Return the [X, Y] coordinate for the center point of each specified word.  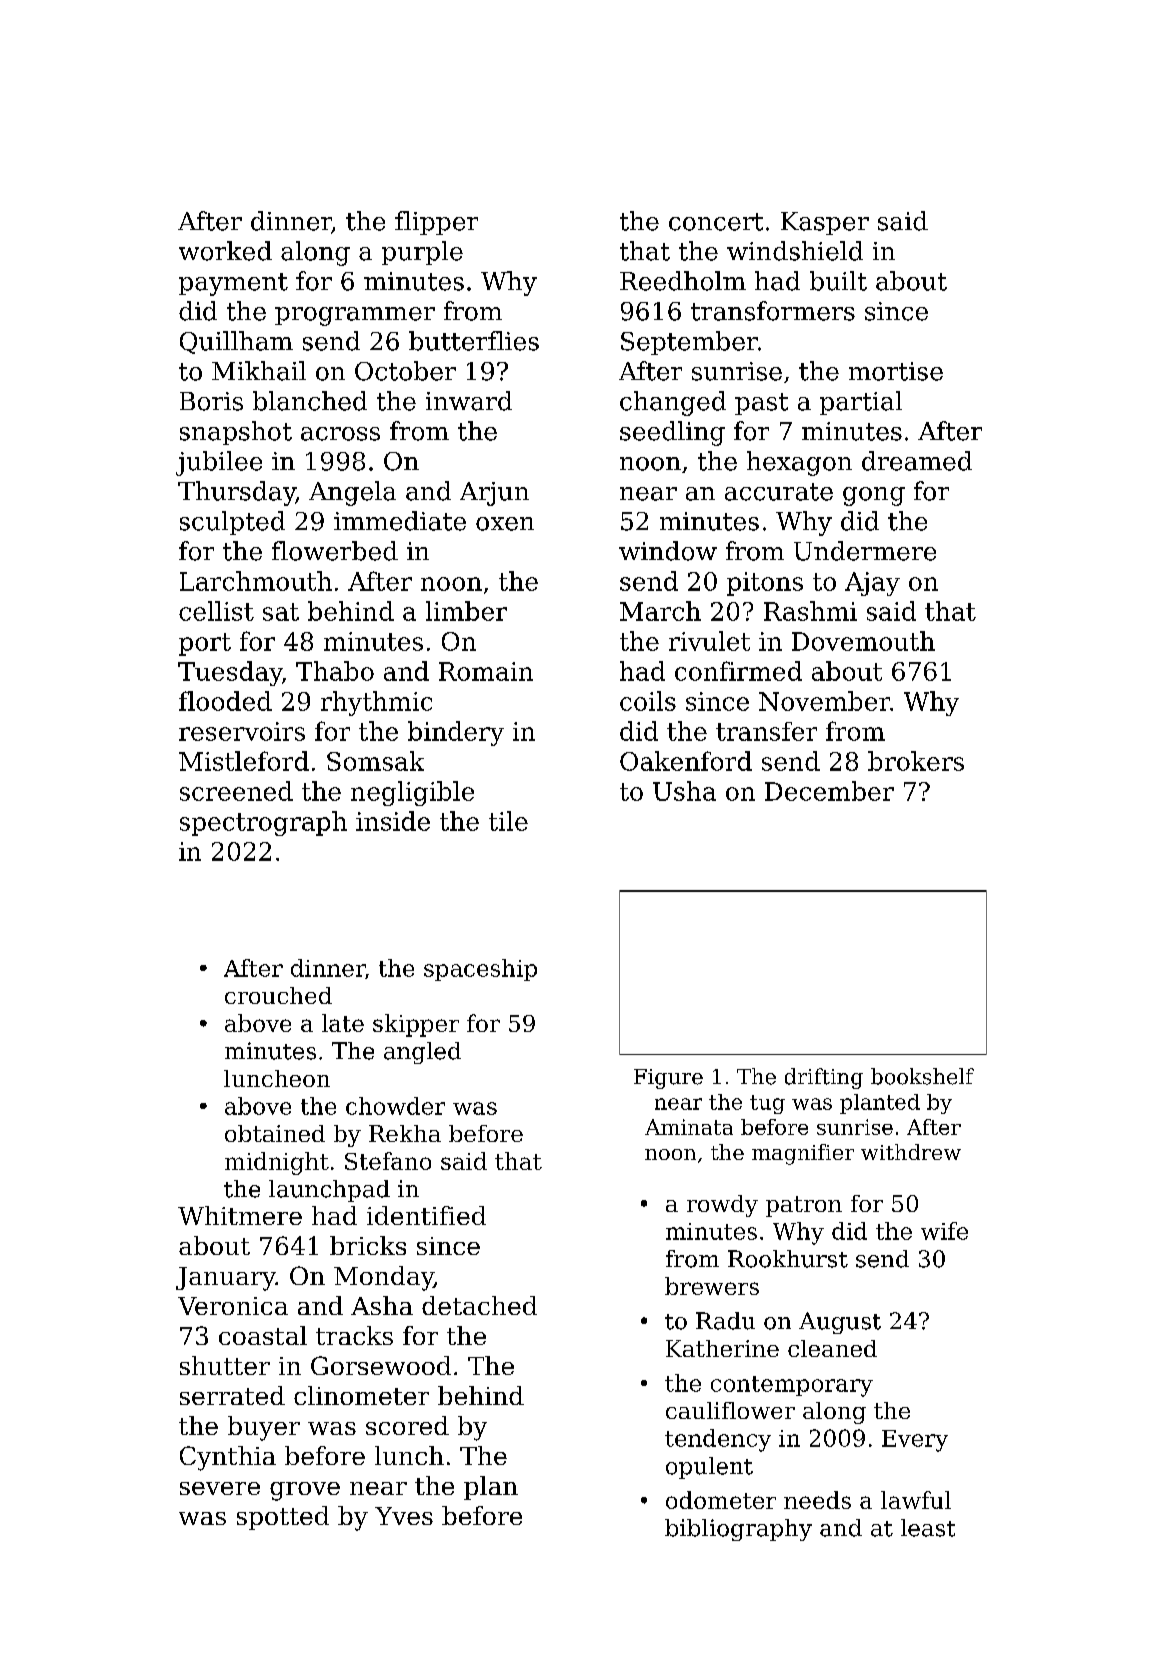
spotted [283, 1518]
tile [508, 821]
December [829, 791]
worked [225, 251]
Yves [404, 1516]
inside [393, 821]
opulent [709, 1468]
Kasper [825, 223]
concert [716, 222]
